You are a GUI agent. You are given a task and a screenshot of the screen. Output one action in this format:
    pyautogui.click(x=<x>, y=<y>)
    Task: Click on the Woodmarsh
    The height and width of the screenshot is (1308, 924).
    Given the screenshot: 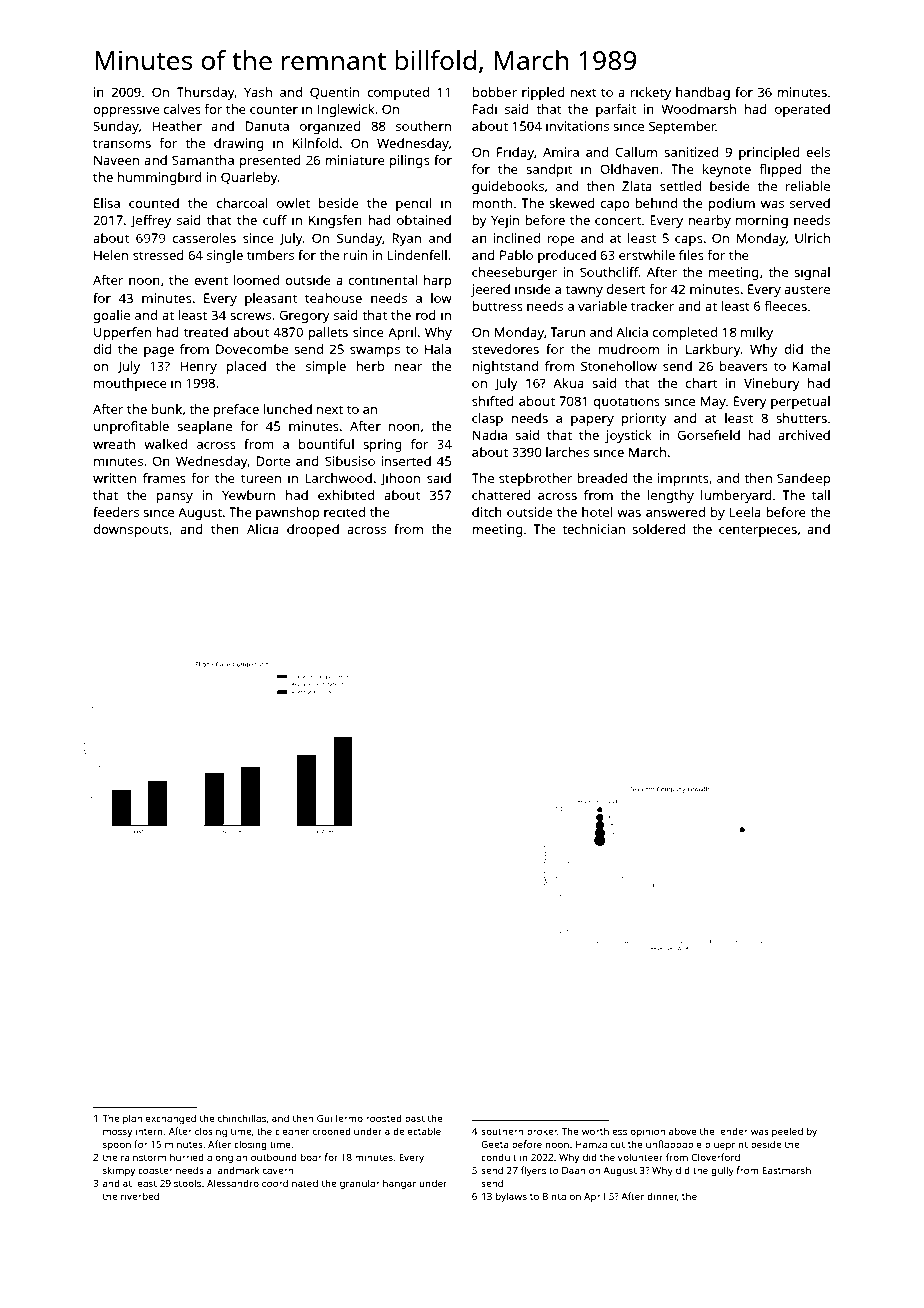 What is the action you would take?
    pyautogui.click(x=698, y=109)
